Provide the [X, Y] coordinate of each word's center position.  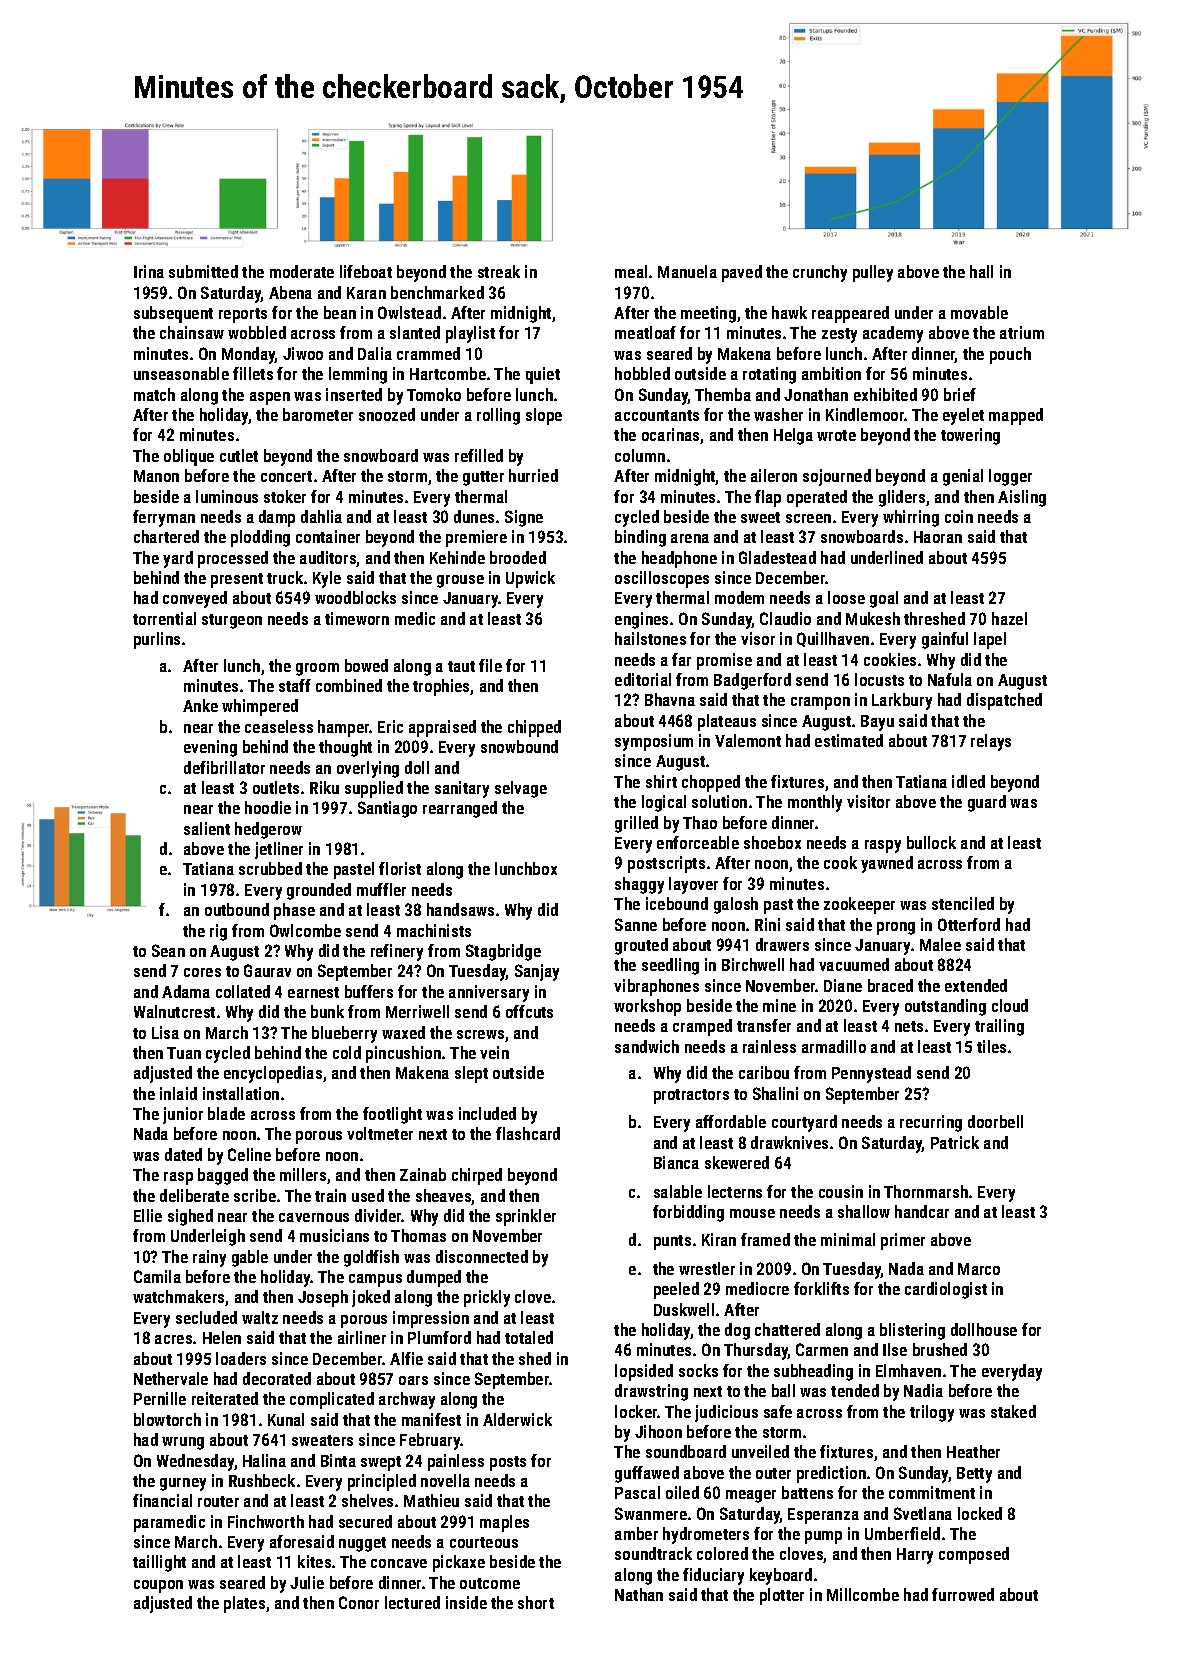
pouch [1010, 355]
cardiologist [946, 1290]
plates [244, 1604]
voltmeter [380, 1133]
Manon [156, 476]
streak [499, 271]
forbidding [688, 1213]
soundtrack [653, 1553]
